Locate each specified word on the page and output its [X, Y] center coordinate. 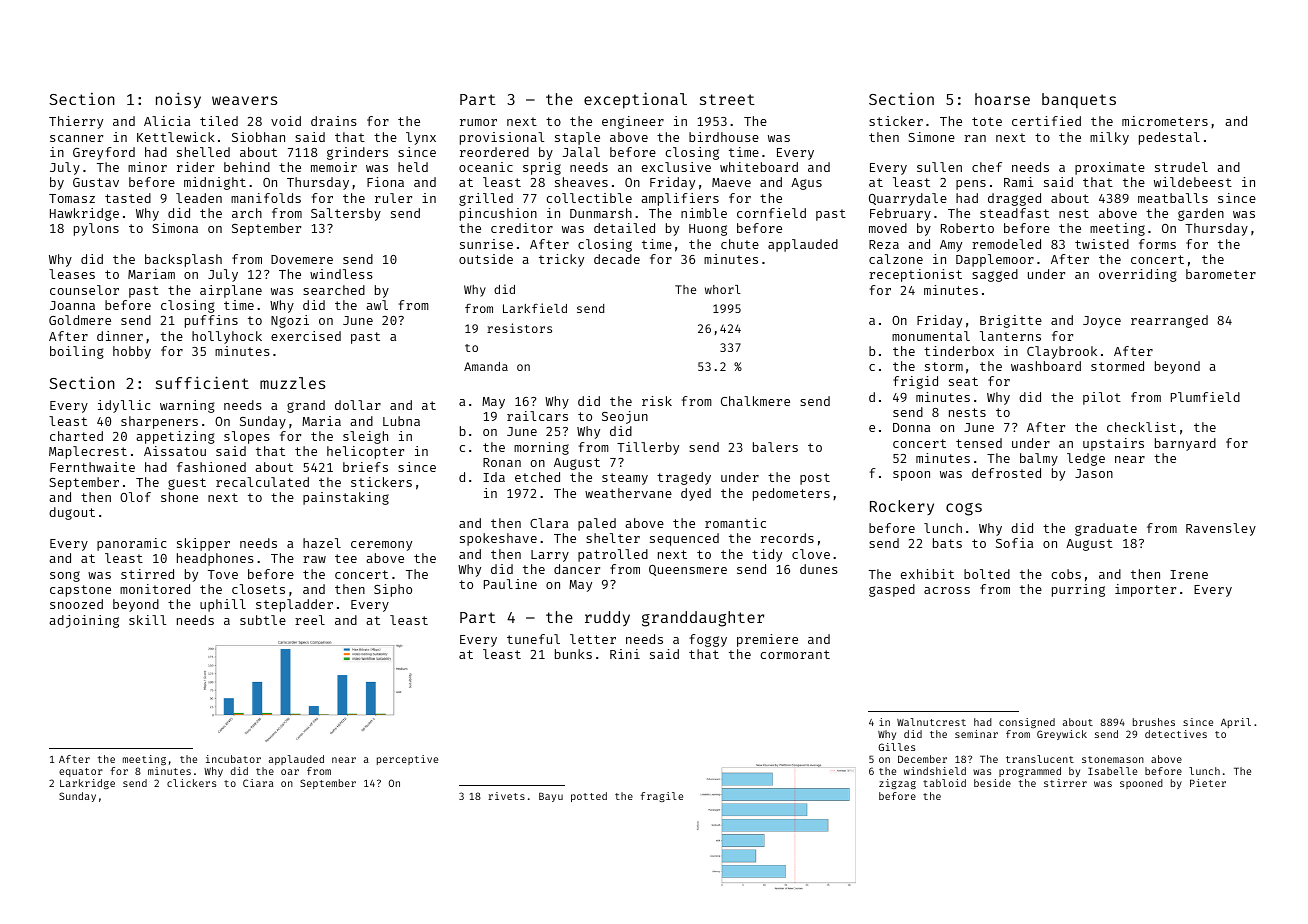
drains [334, 121]
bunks [573, 654]
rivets [506, 796]
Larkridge [87, 784]
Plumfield [1205, 397]
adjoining [84, 621]
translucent [1040, 759]
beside [992, 783]
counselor [84, 290]
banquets [1079, 100]
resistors [519, 328]
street [727, 99]
